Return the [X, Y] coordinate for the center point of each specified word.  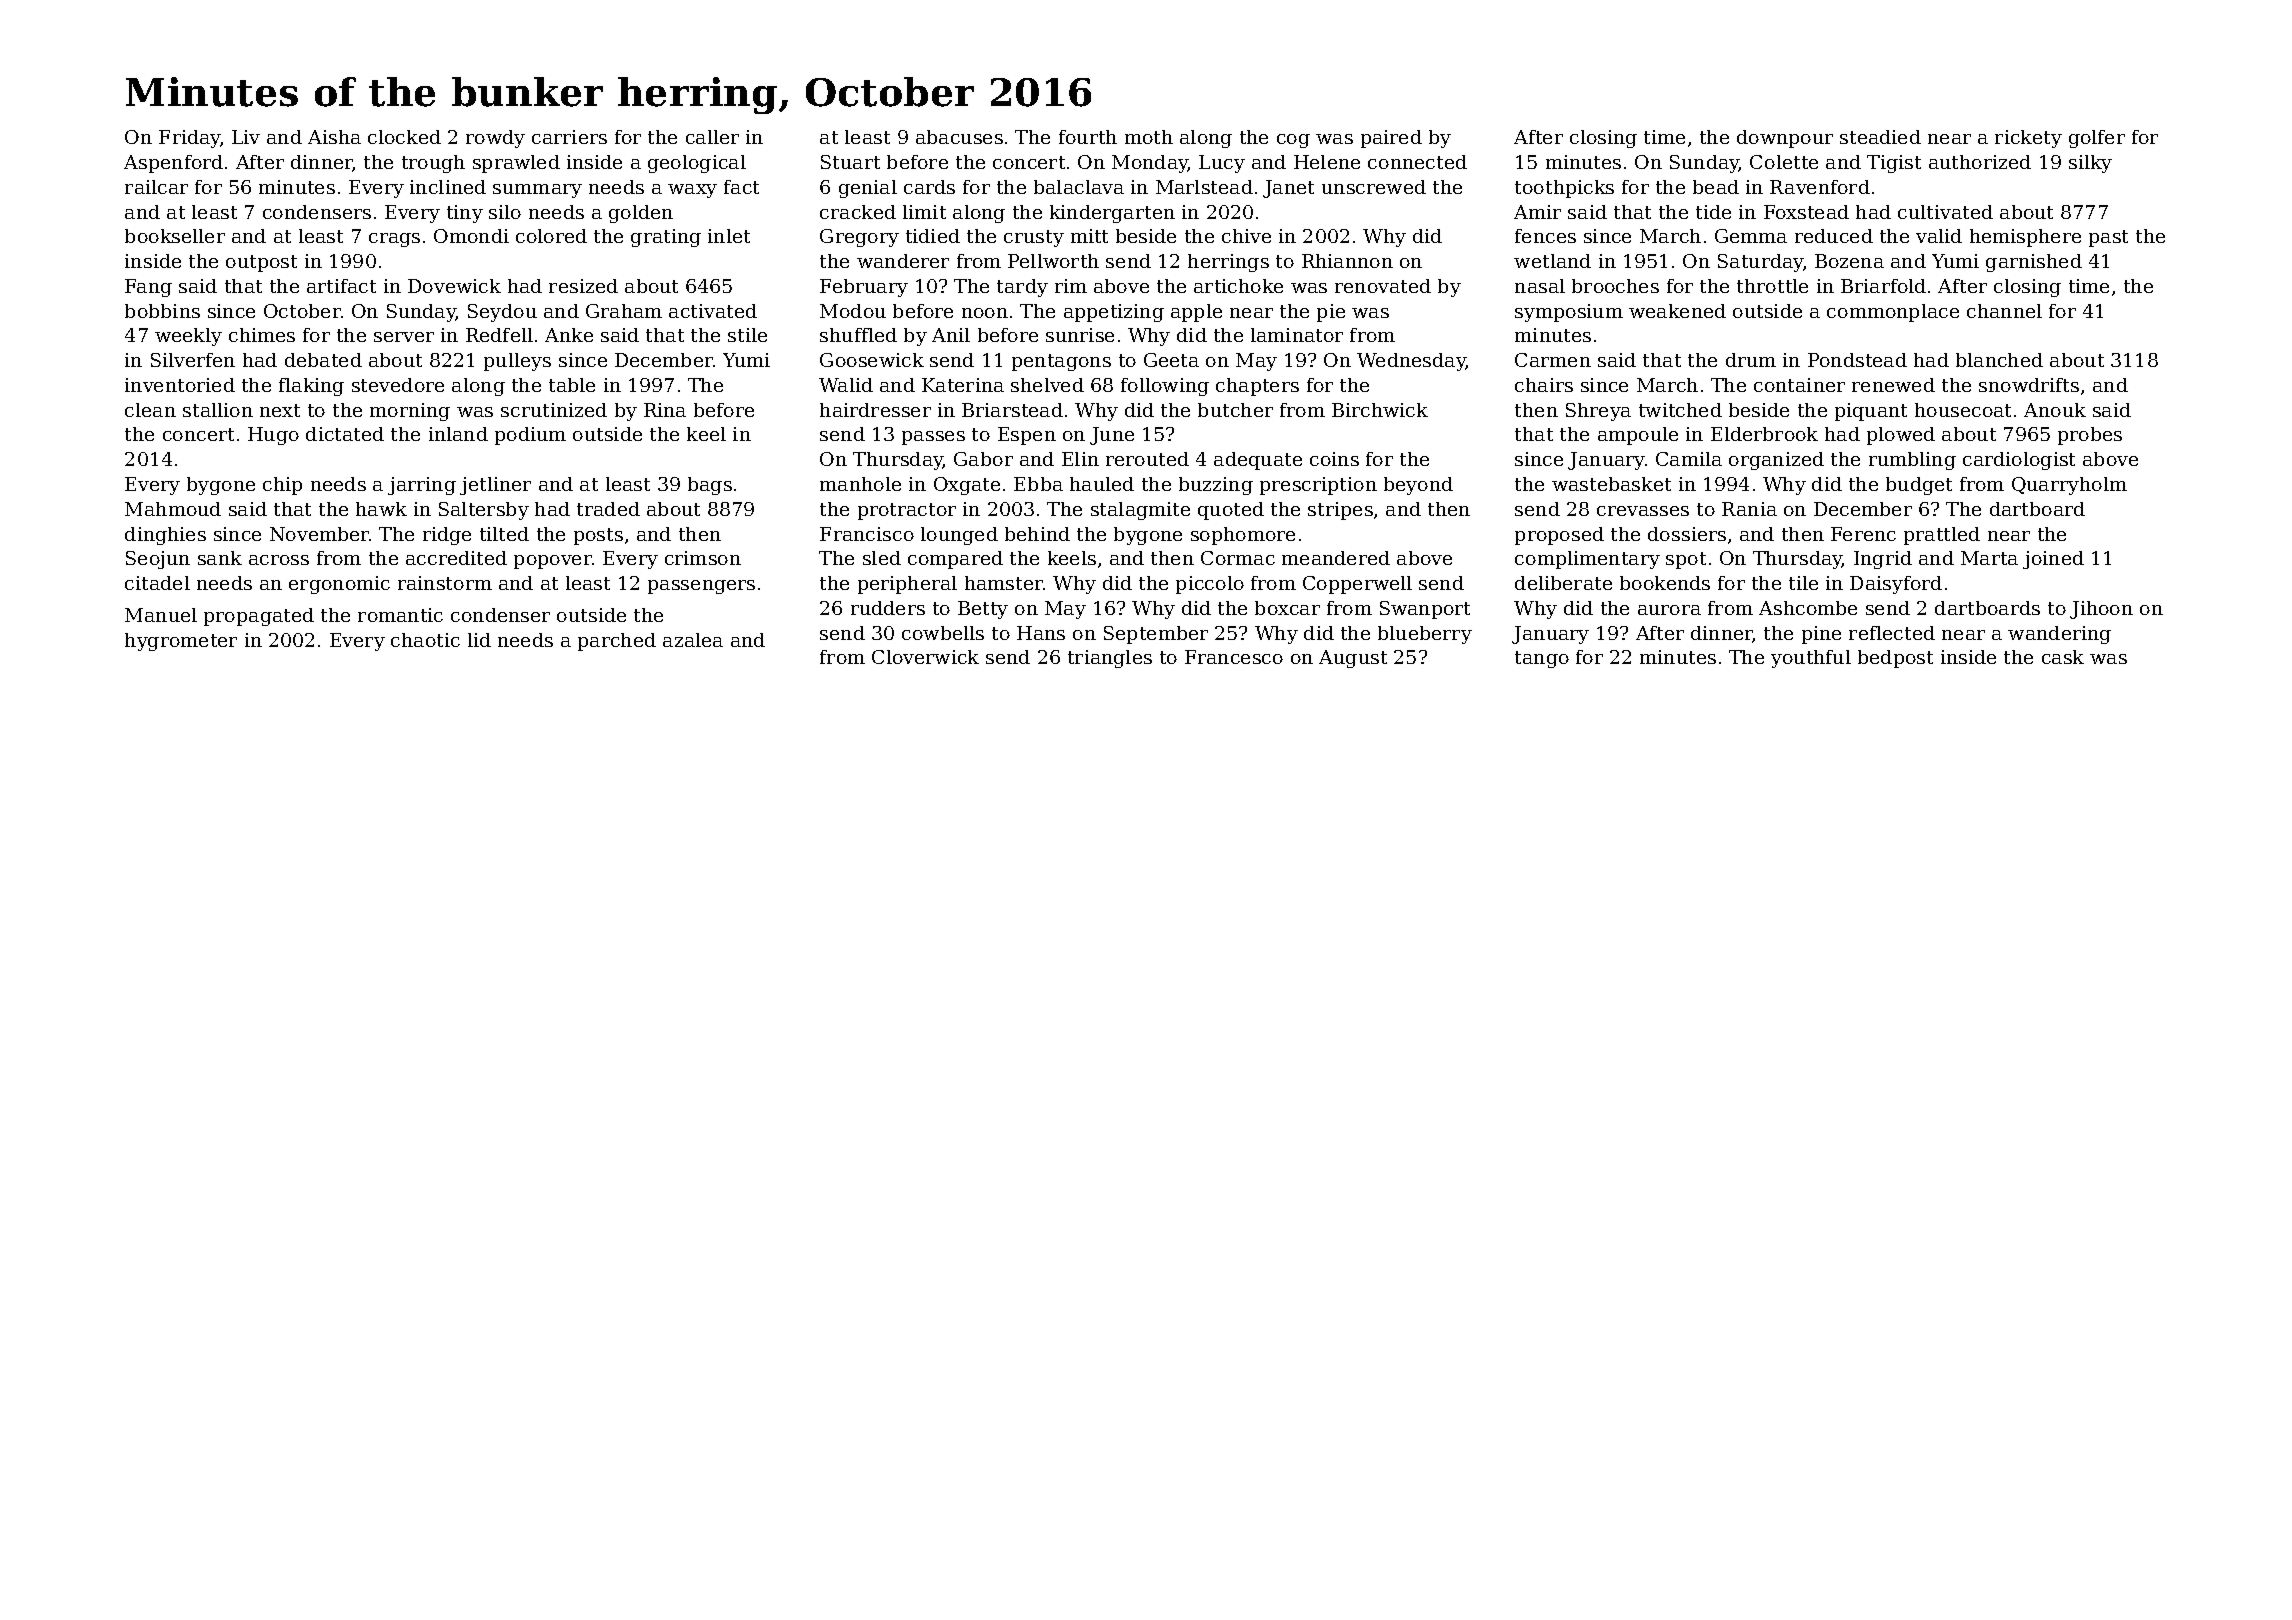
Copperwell [1357, 585]
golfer [2097, 139]
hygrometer [181, 642]
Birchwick [1380, 410]
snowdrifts [2029, 385]
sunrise [1080, 335]
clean [150, 410]
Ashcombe [1808, 608]
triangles [1110, 659]
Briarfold [1883, 286]
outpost [261, 263]
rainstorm [445, 583]
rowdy [495, 139]
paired [1391, 139]
